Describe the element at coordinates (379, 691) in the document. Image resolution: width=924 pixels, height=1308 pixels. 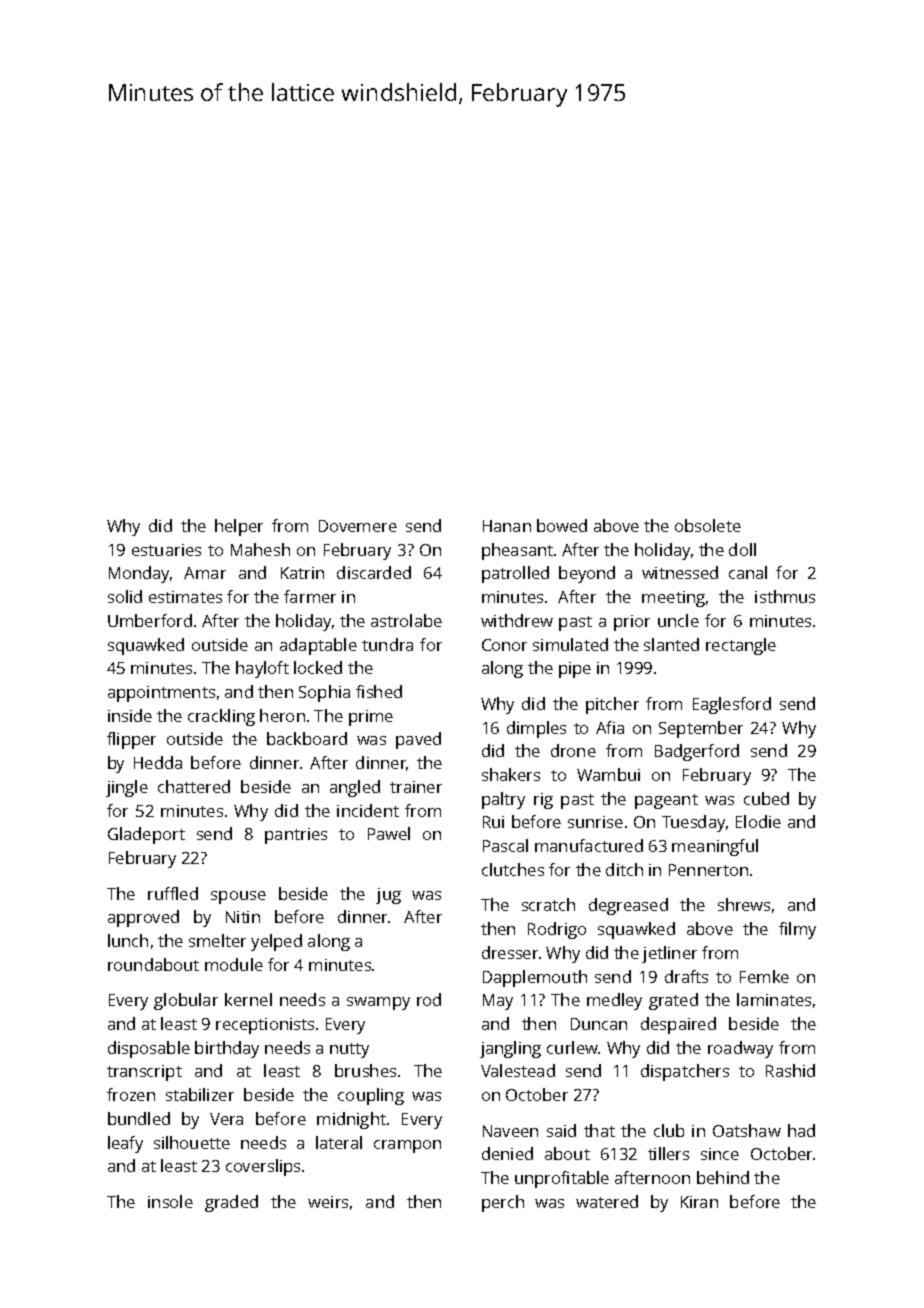
I see `fished` at that location.
